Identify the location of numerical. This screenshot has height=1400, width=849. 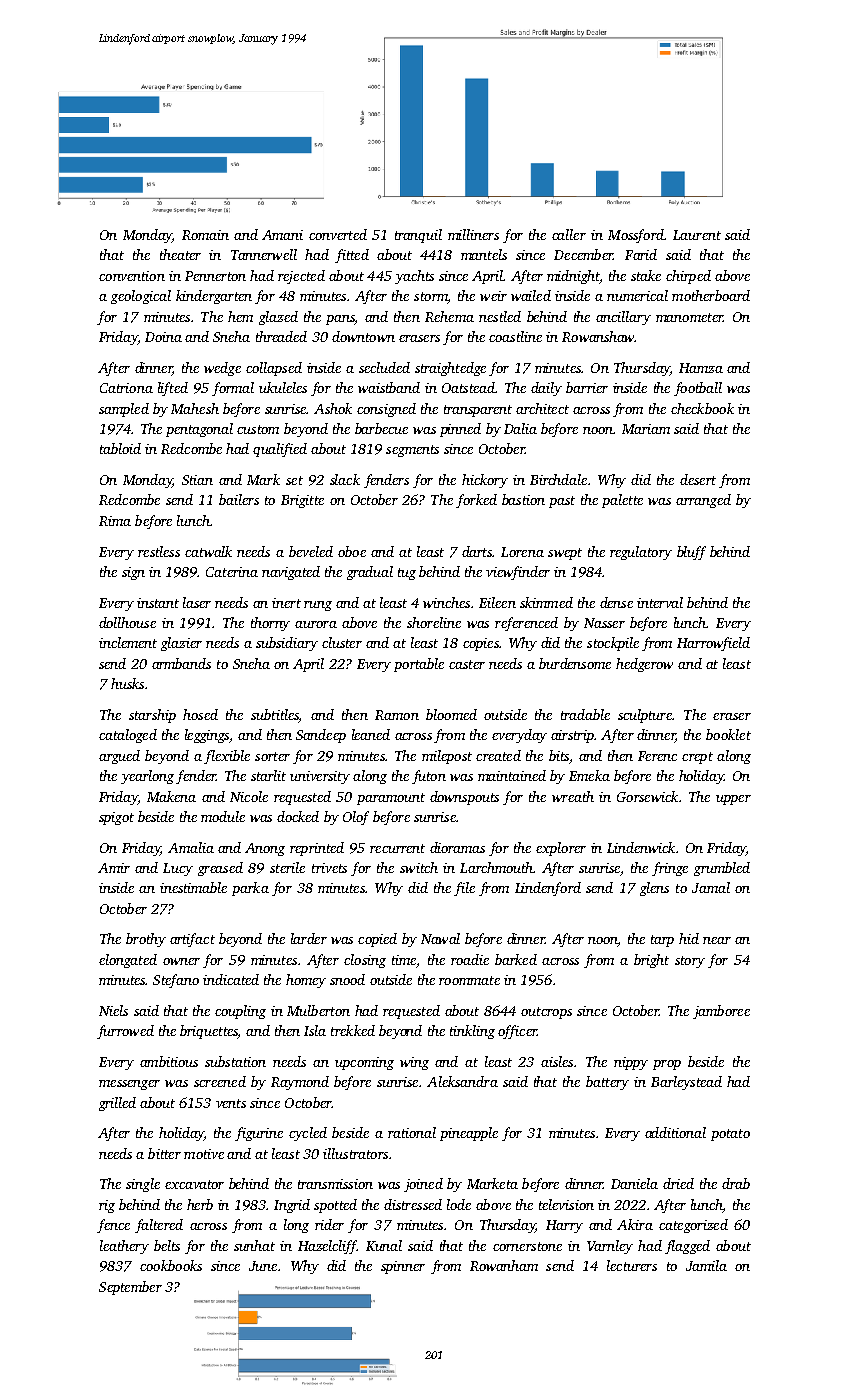
(637, 295).
